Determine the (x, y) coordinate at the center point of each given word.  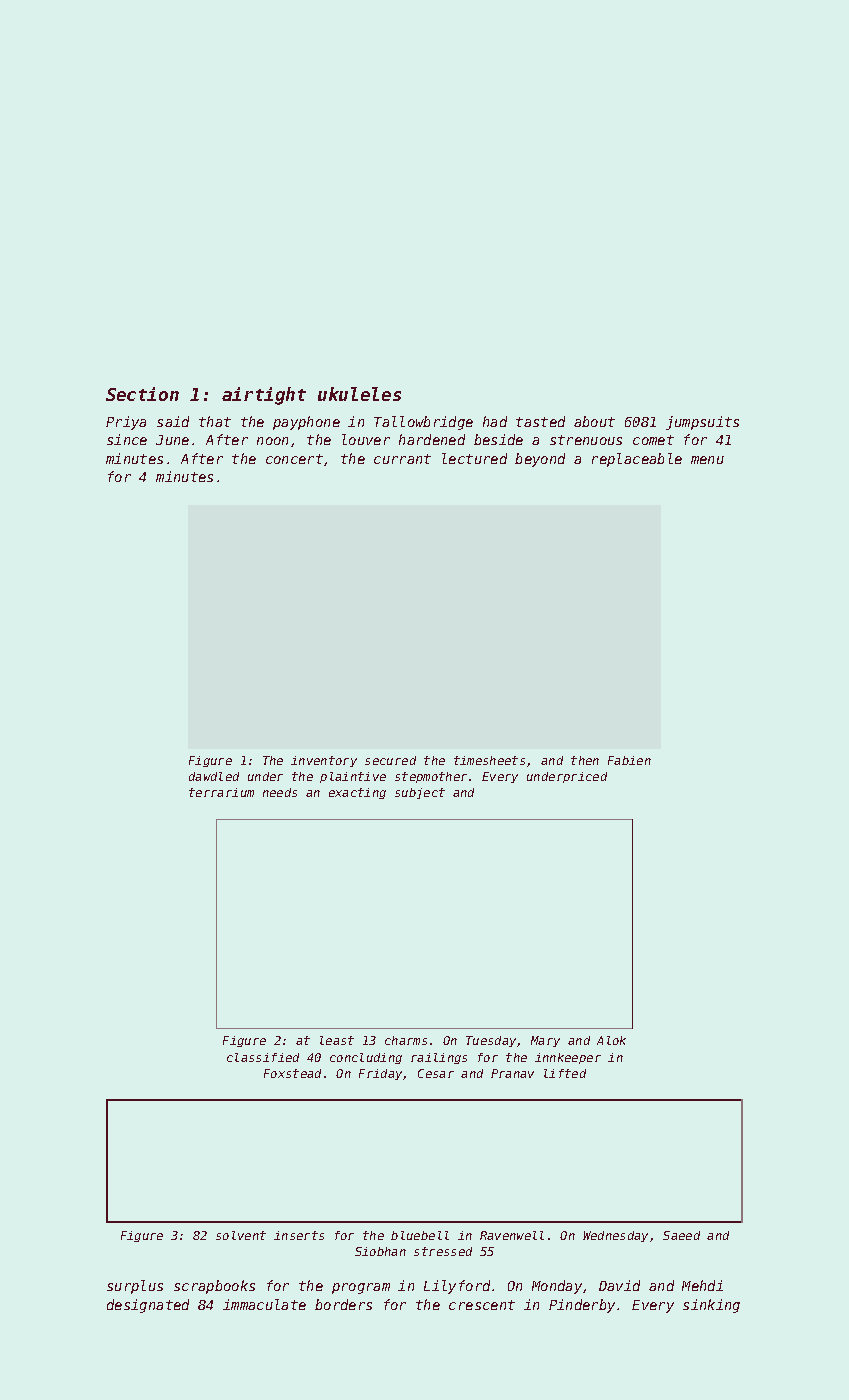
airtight (264, 396)
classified (263, 1057)
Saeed (681, 1235)
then (585, 760)
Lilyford (457, 1287)
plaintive (353, 777)
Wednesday (615, 1236)
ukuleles (359, 394)
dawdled (214, 776)
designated (148, 1306)
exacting (357, 793)
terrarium (221, 792)
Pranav (512, 1073)
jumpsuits (702, 423)
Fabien (629, 760)
